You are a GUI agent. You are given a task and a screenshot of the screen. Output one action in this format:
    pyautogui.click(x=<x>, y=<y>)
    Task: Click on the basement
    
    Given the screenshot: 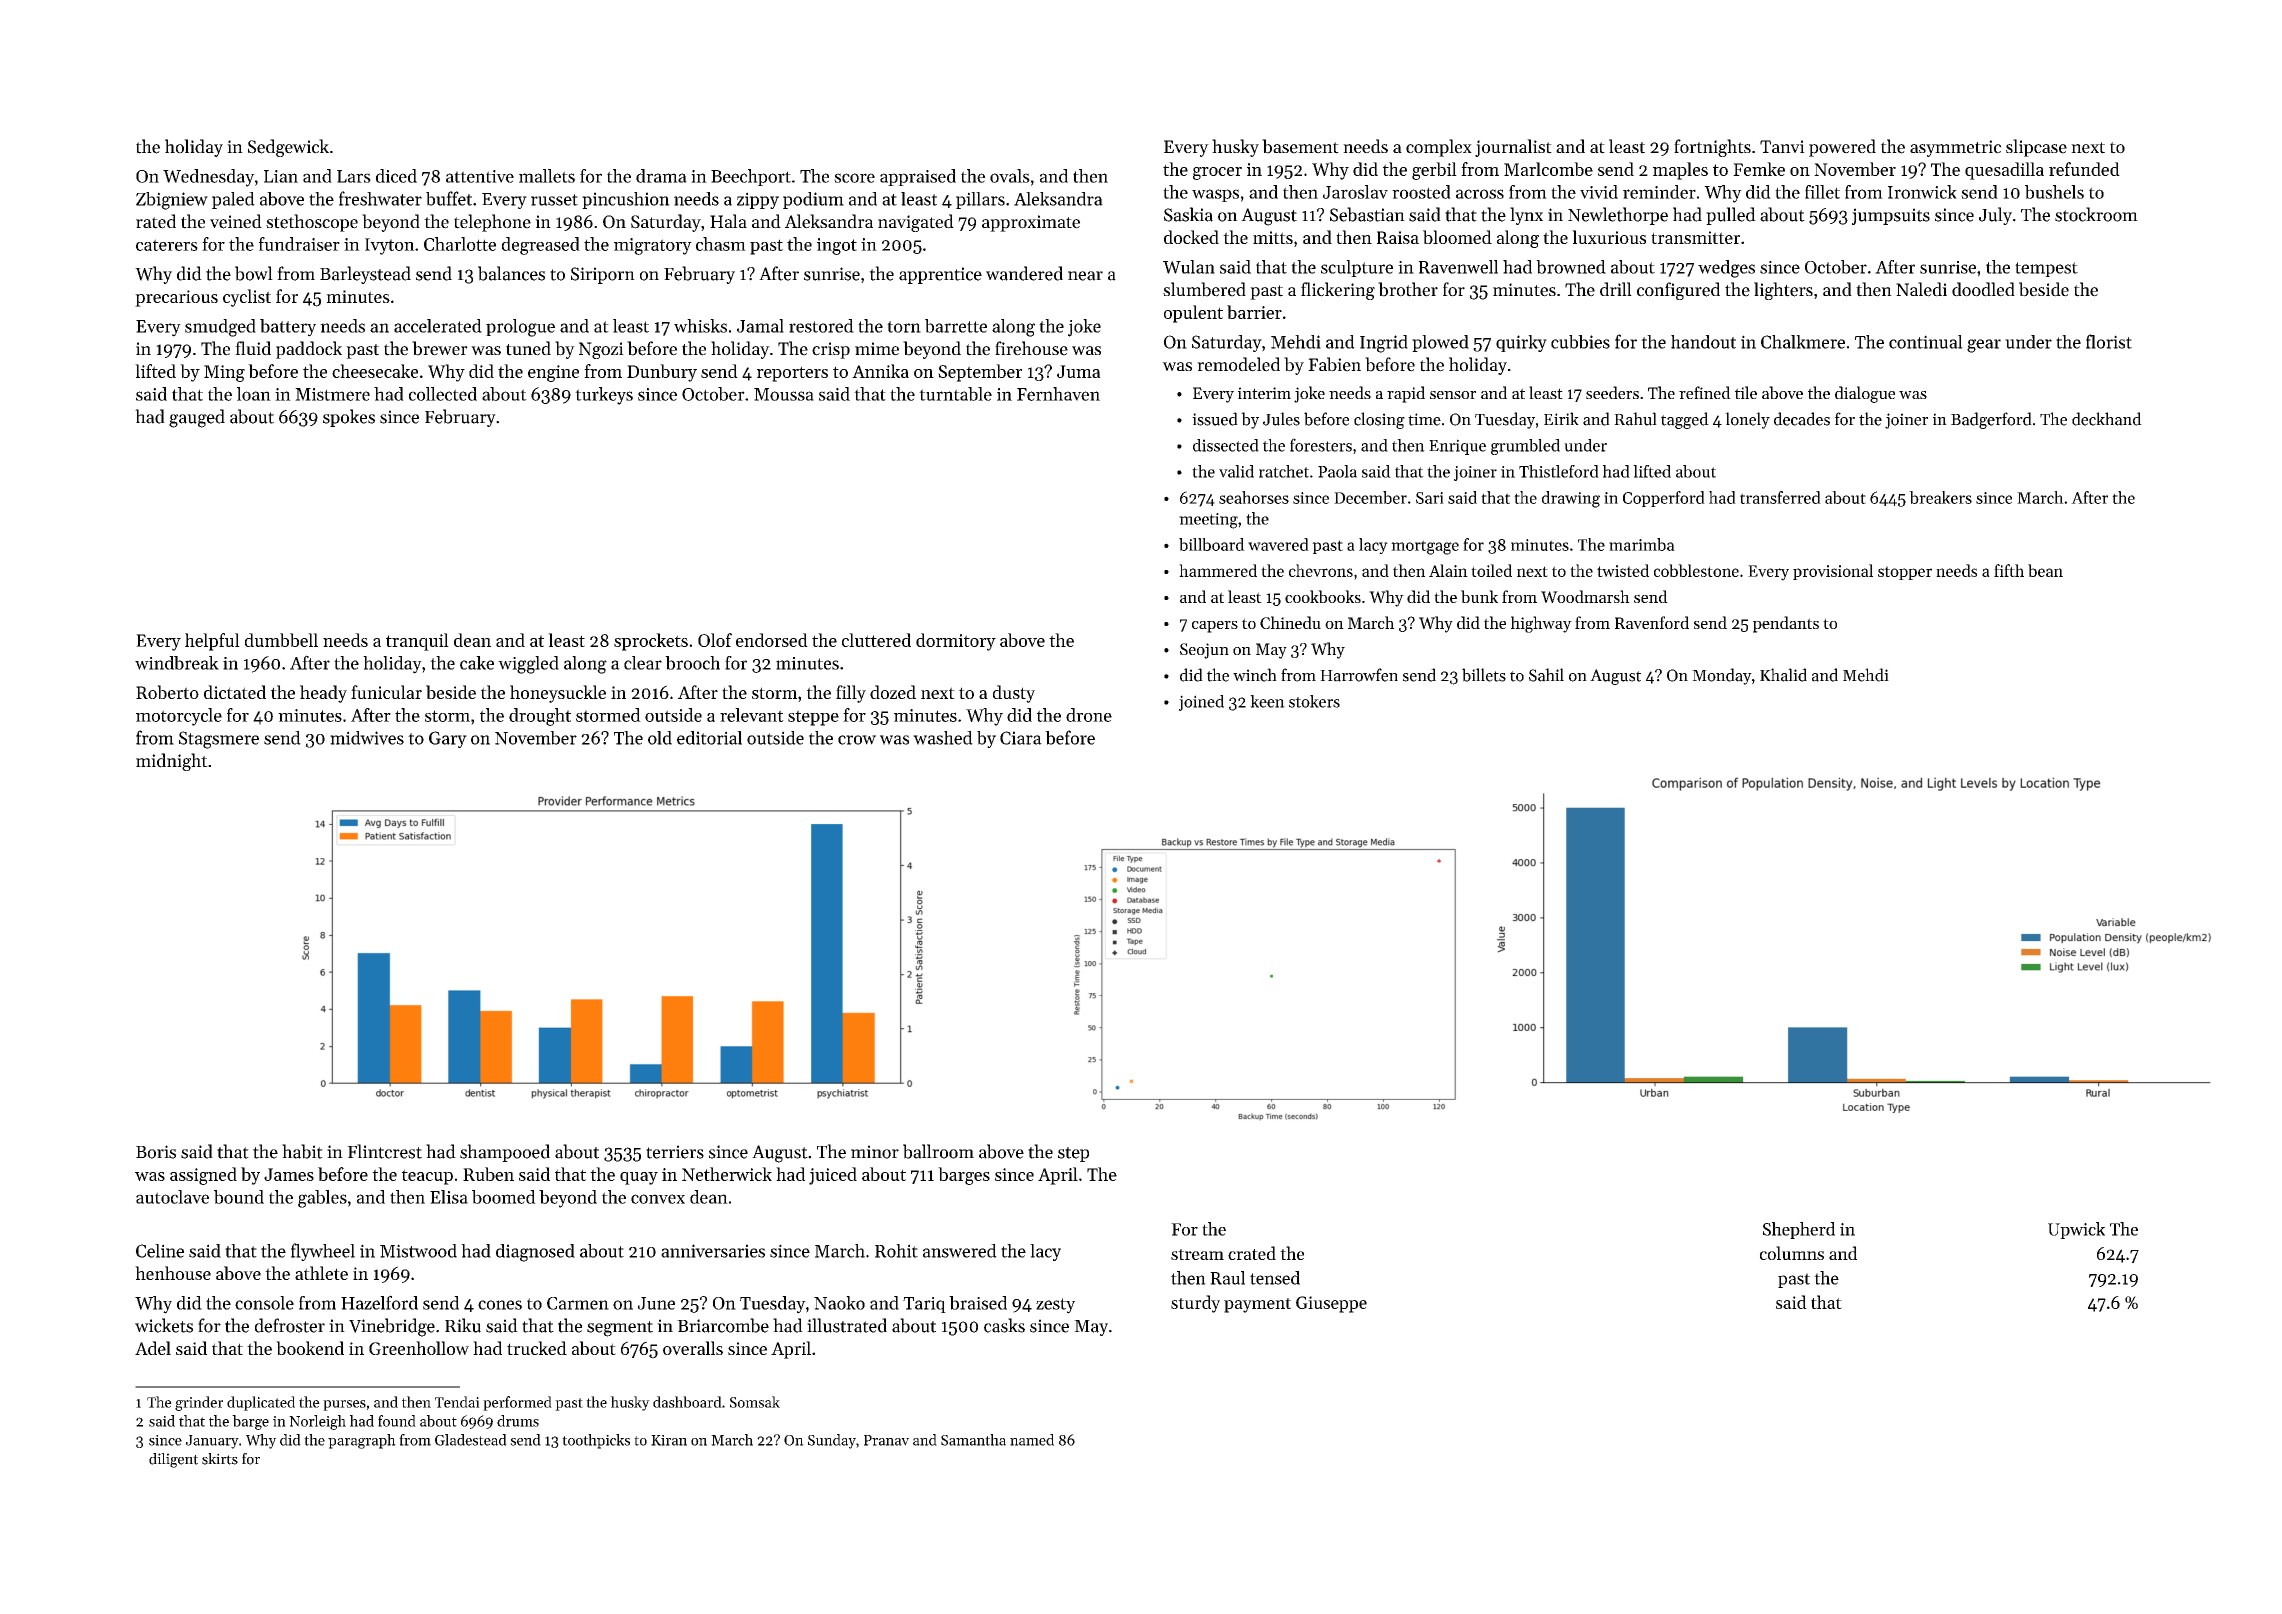 What is the action you would take?
    pyautogui.click(x=1300, y=146)
